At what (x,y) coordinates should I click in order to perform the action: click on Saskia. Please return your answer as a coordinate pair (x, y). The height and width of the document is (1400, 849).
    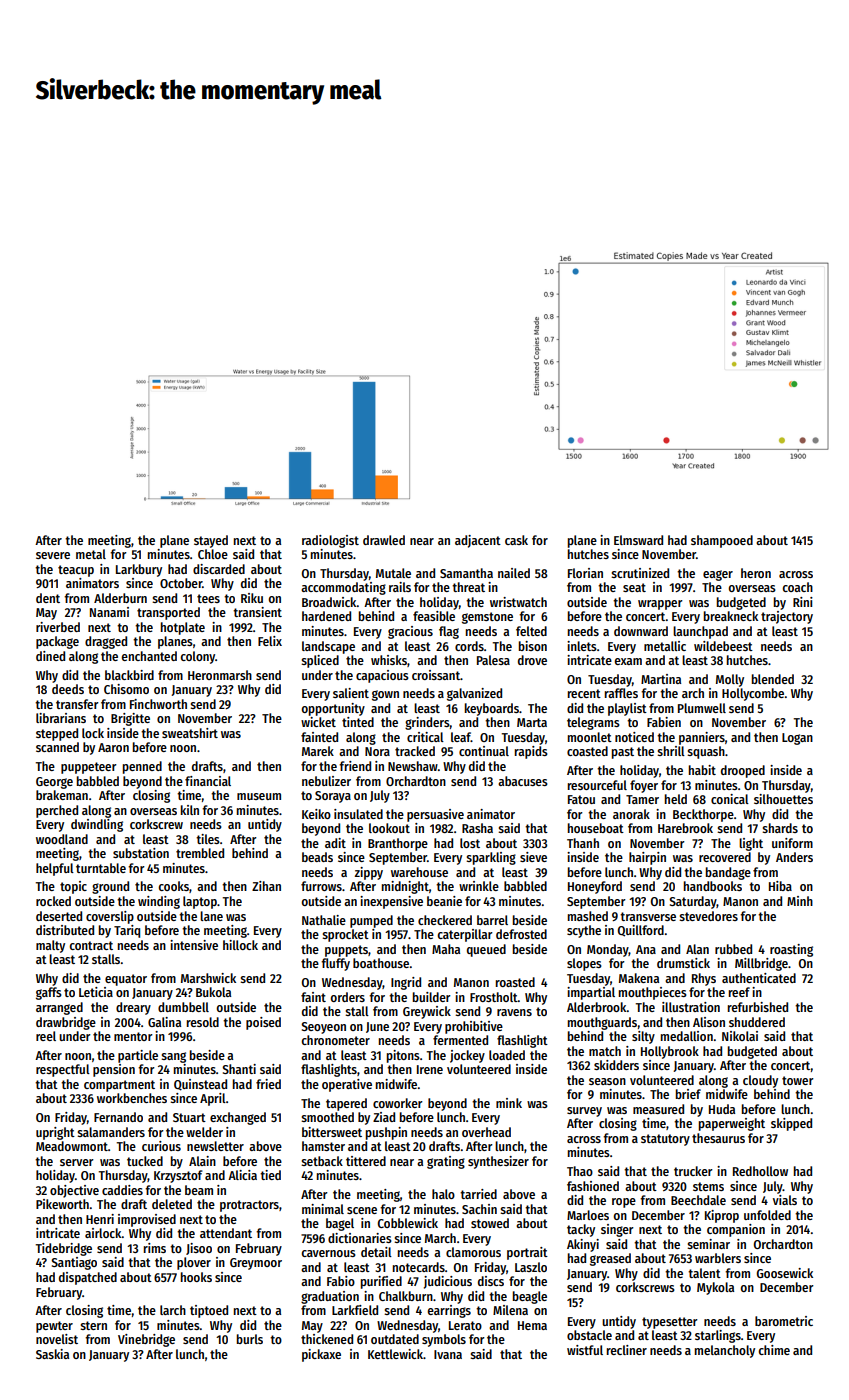
    Looking at the image, I should click on (52, 1354).
